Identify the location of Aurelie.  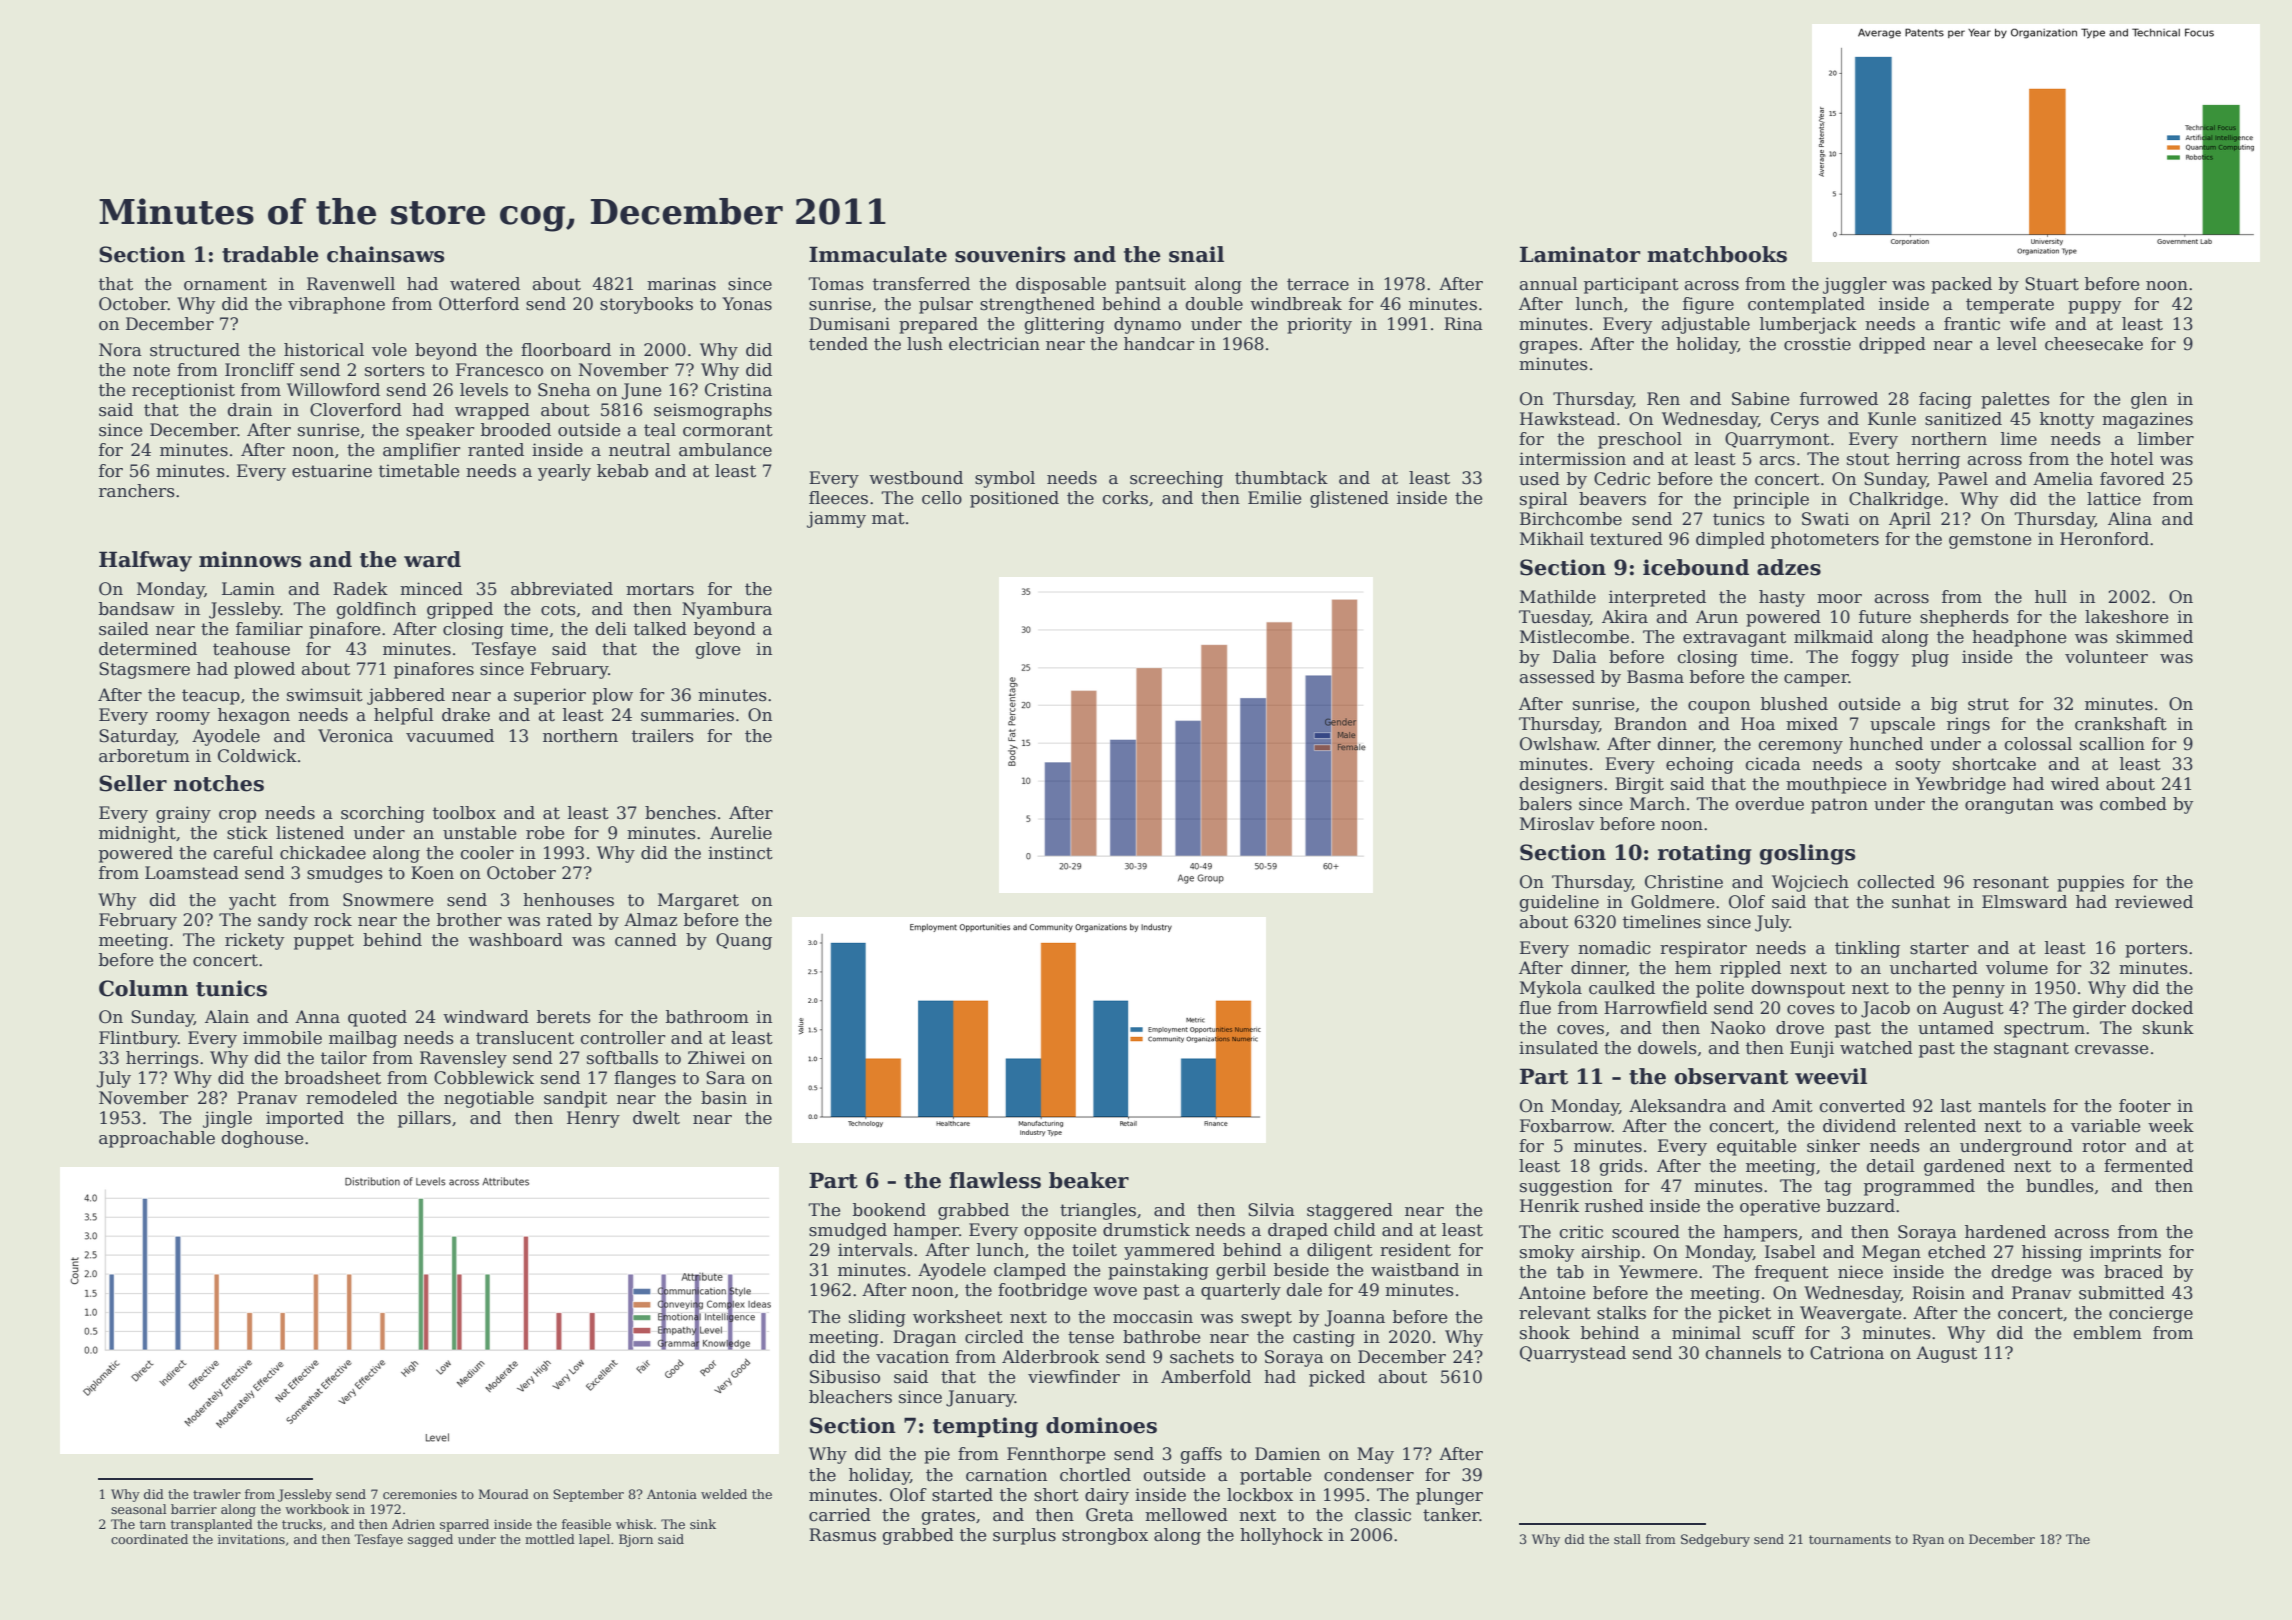
(741, 833).
